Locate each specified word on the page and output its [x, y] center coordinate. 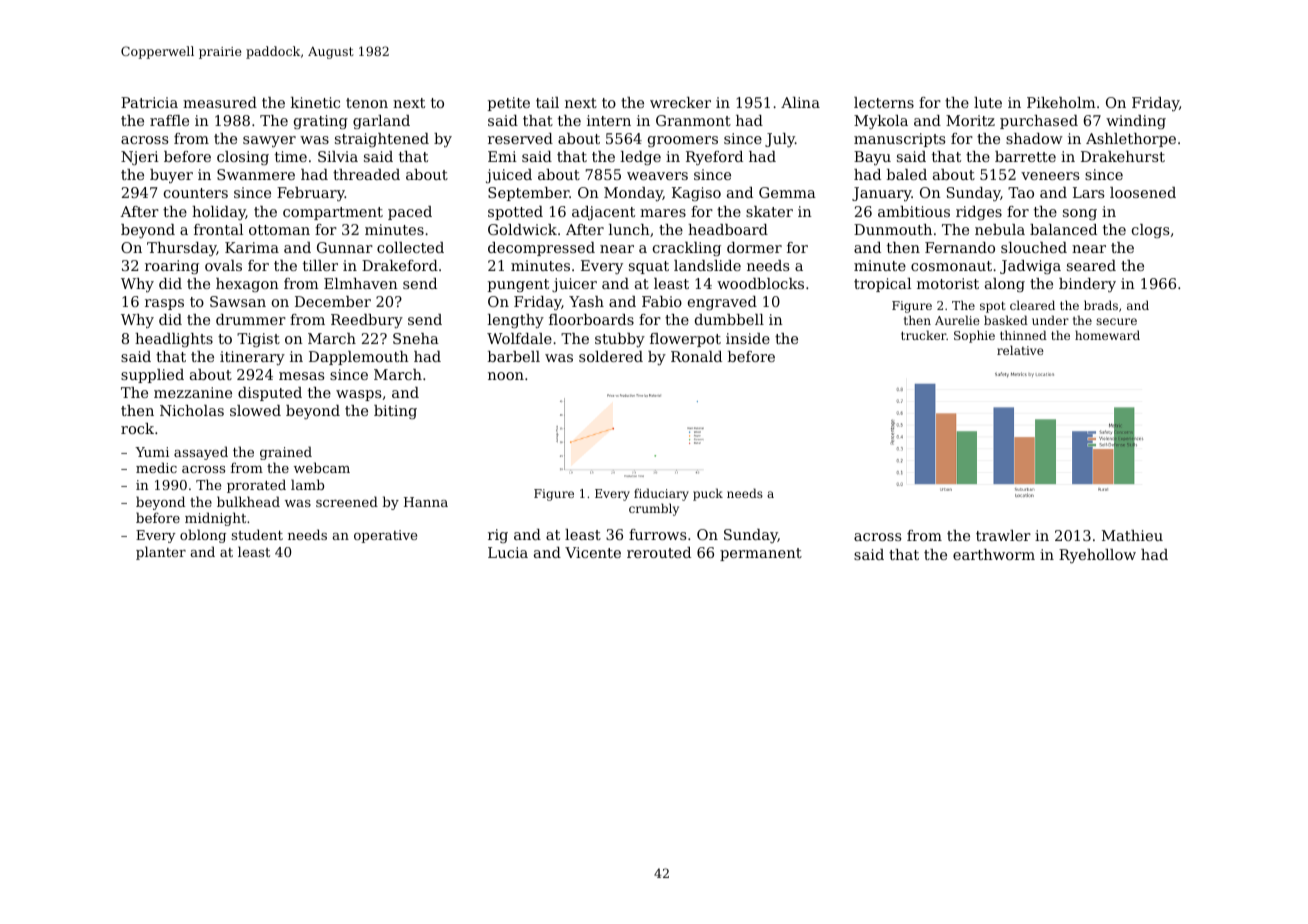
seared [1091, 265]
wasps [358, 395]
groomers [683, 141]
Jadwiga [1030, 267]
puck [708, 494]
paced [410, 213]
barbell [514, 356]
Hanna [426, 502]
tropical [882, 285]
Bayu [872, 158]
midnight [215, 519]
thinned [1023, 335]
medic [156, 467]
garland [381, 122]
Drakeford [400, 265]
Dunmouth [893, 229]
